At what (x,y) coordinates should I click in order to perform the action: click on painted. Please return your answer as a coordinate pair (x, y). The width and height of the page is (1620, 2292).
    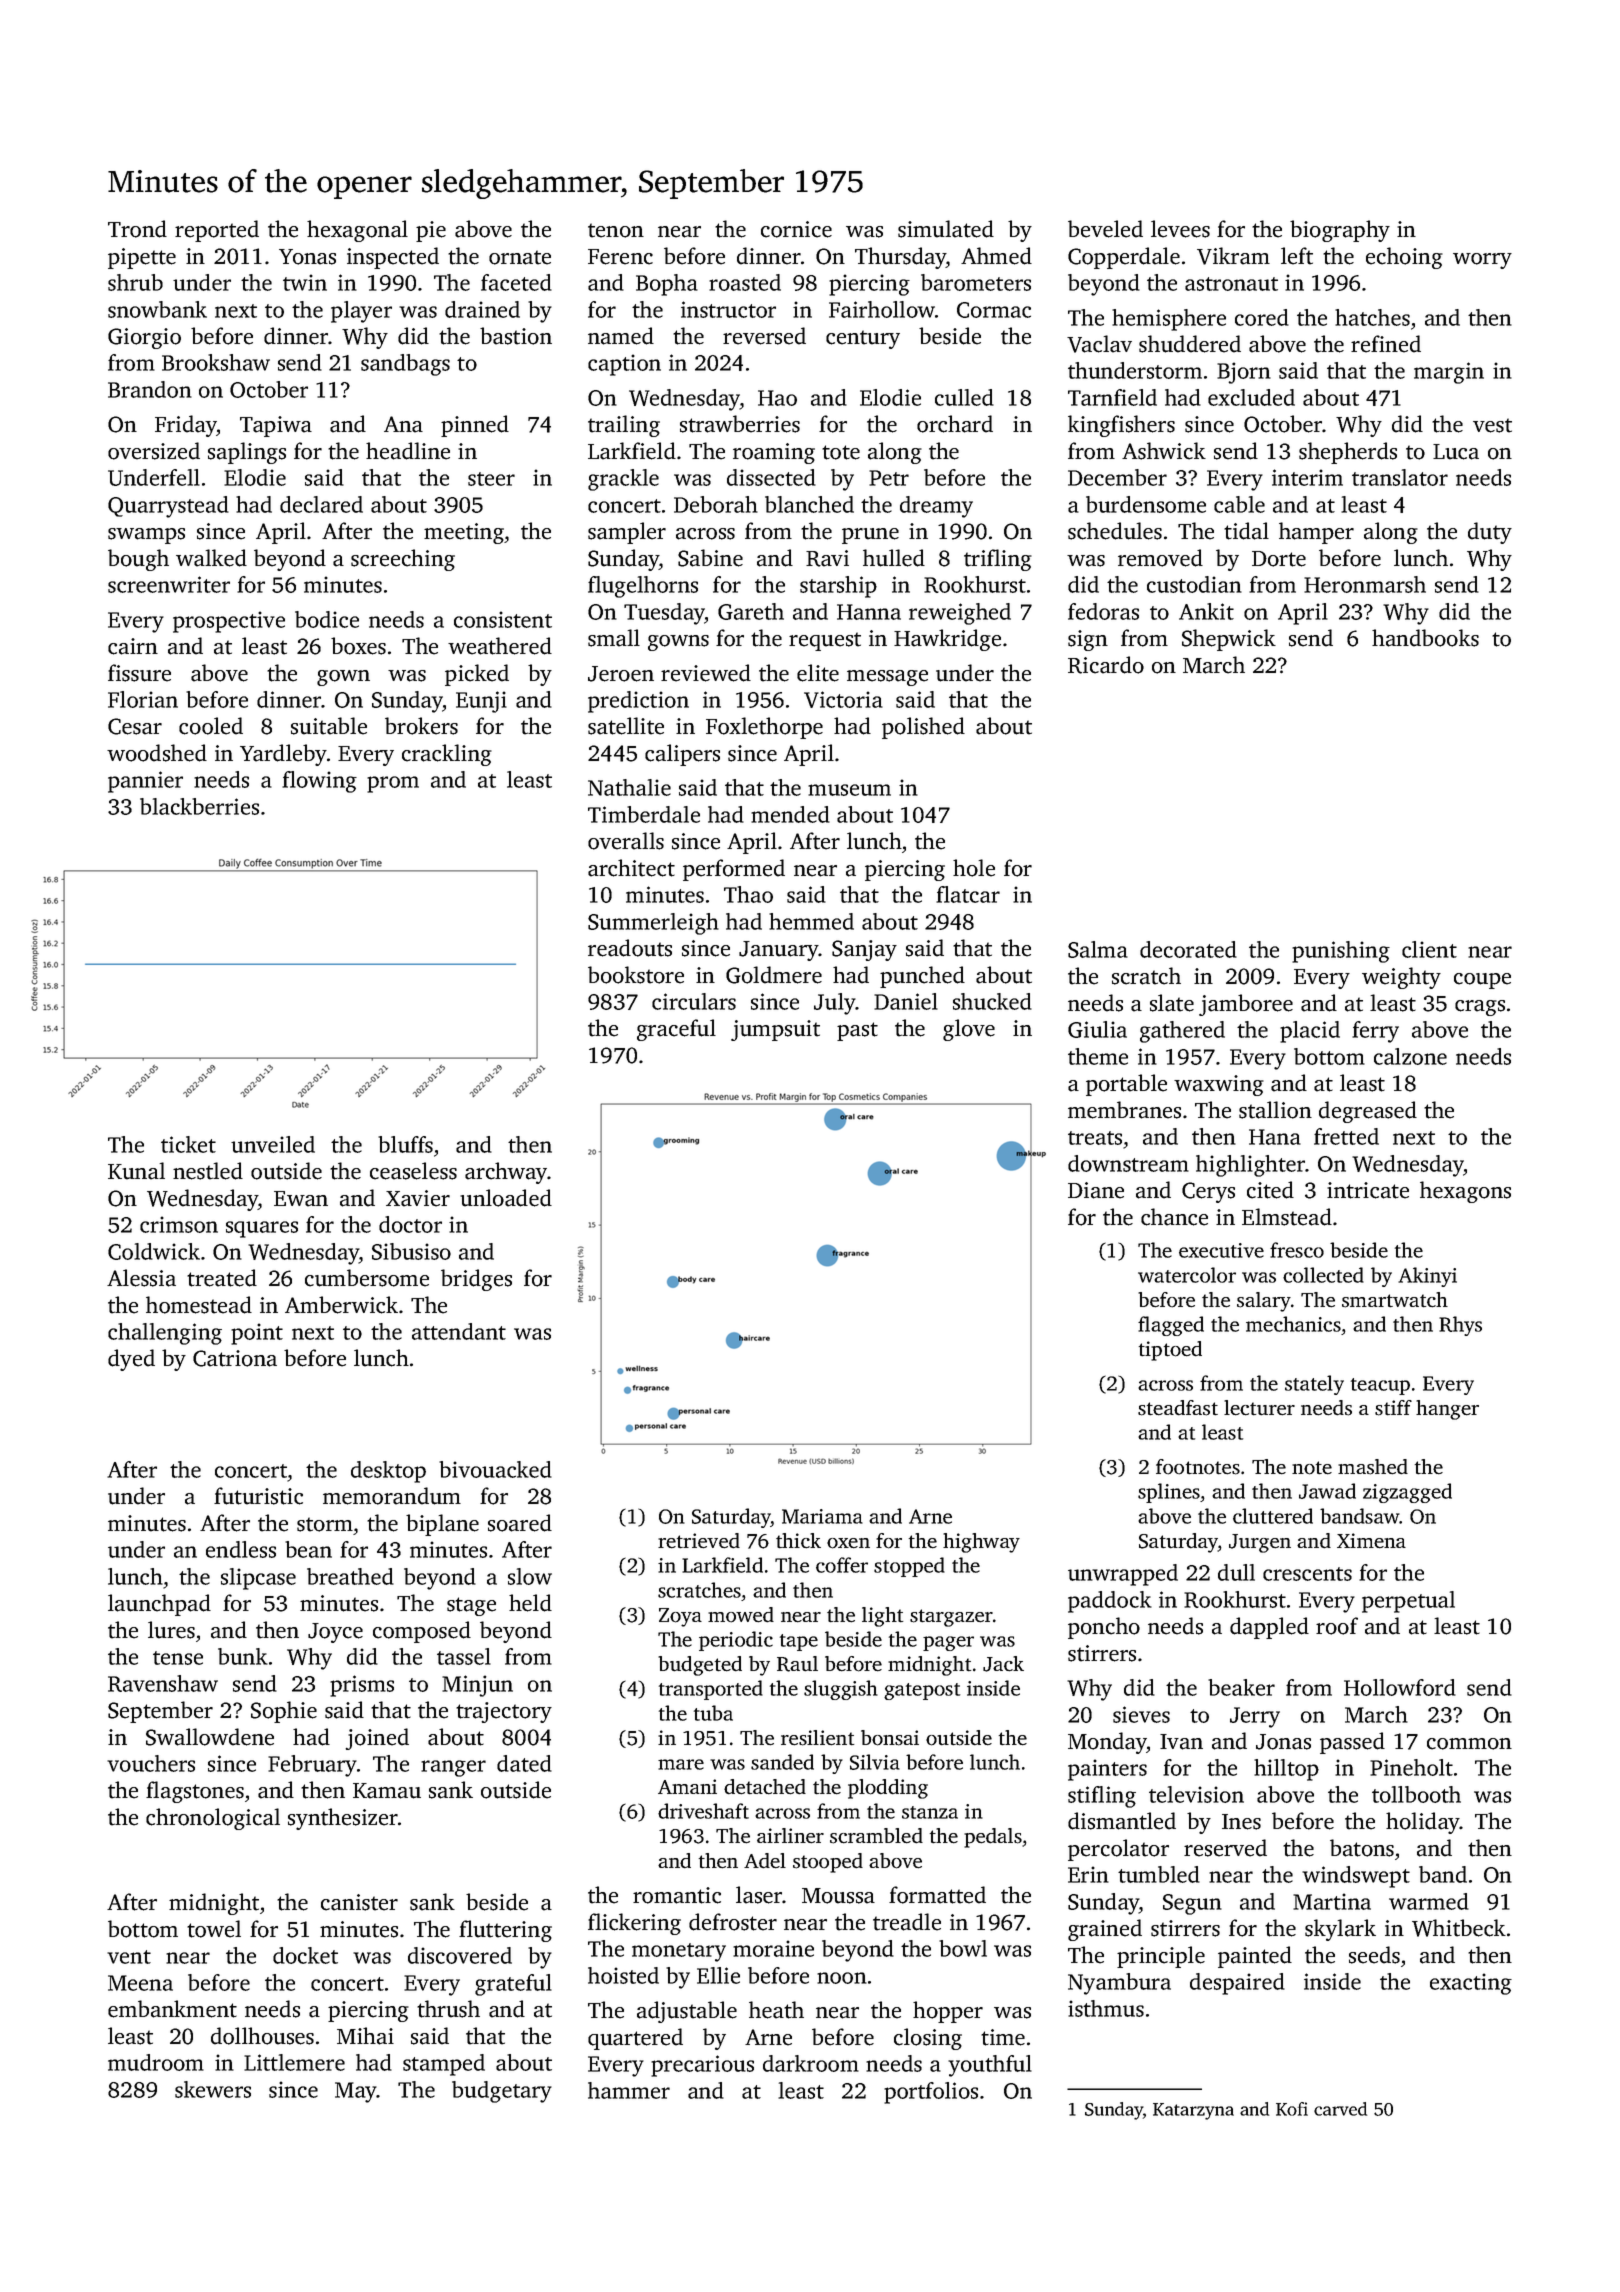
    Looking at the image, I should click on (1255, 1957).
